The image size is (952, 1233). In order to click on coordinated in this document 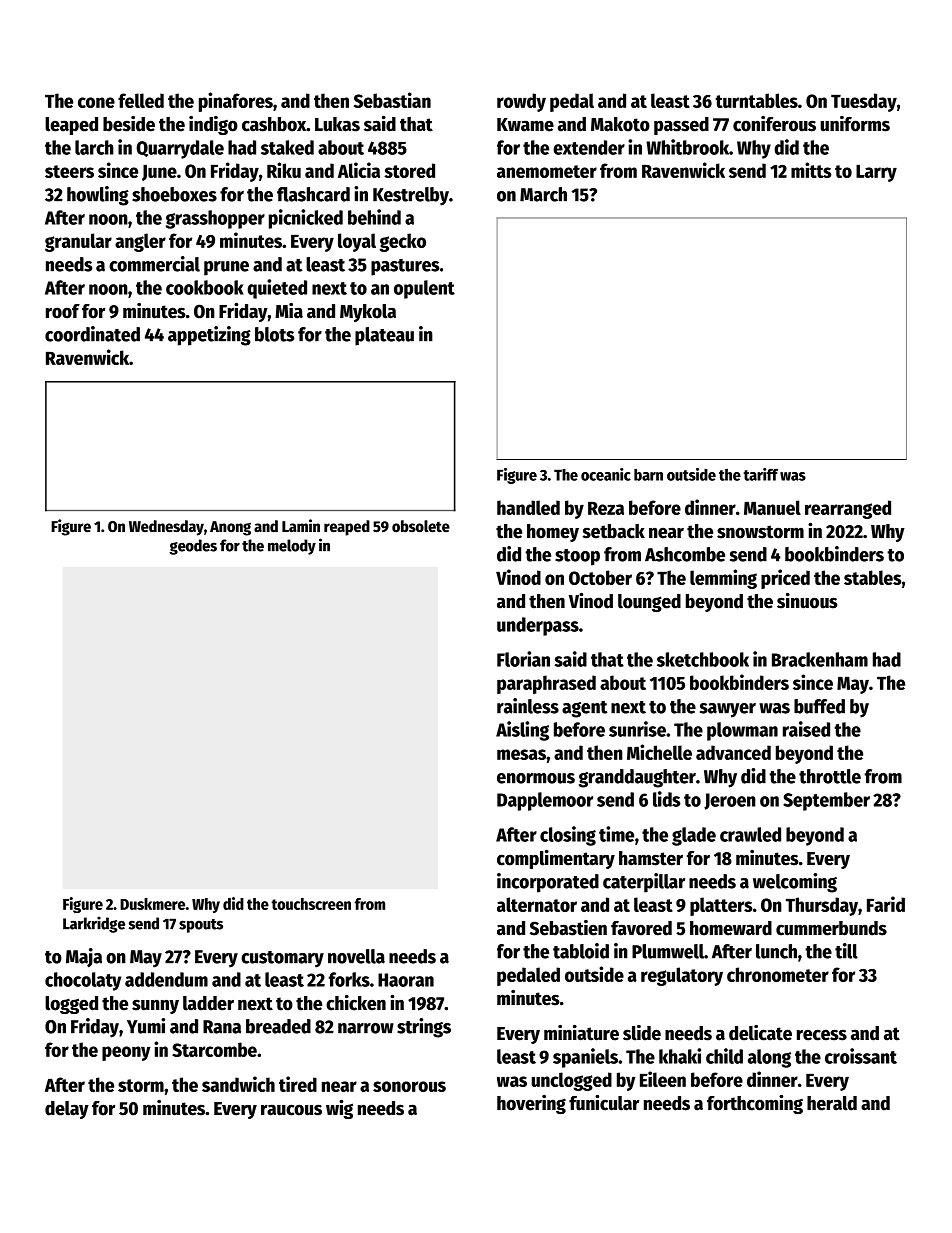, I will do `click(92, 334)`.
